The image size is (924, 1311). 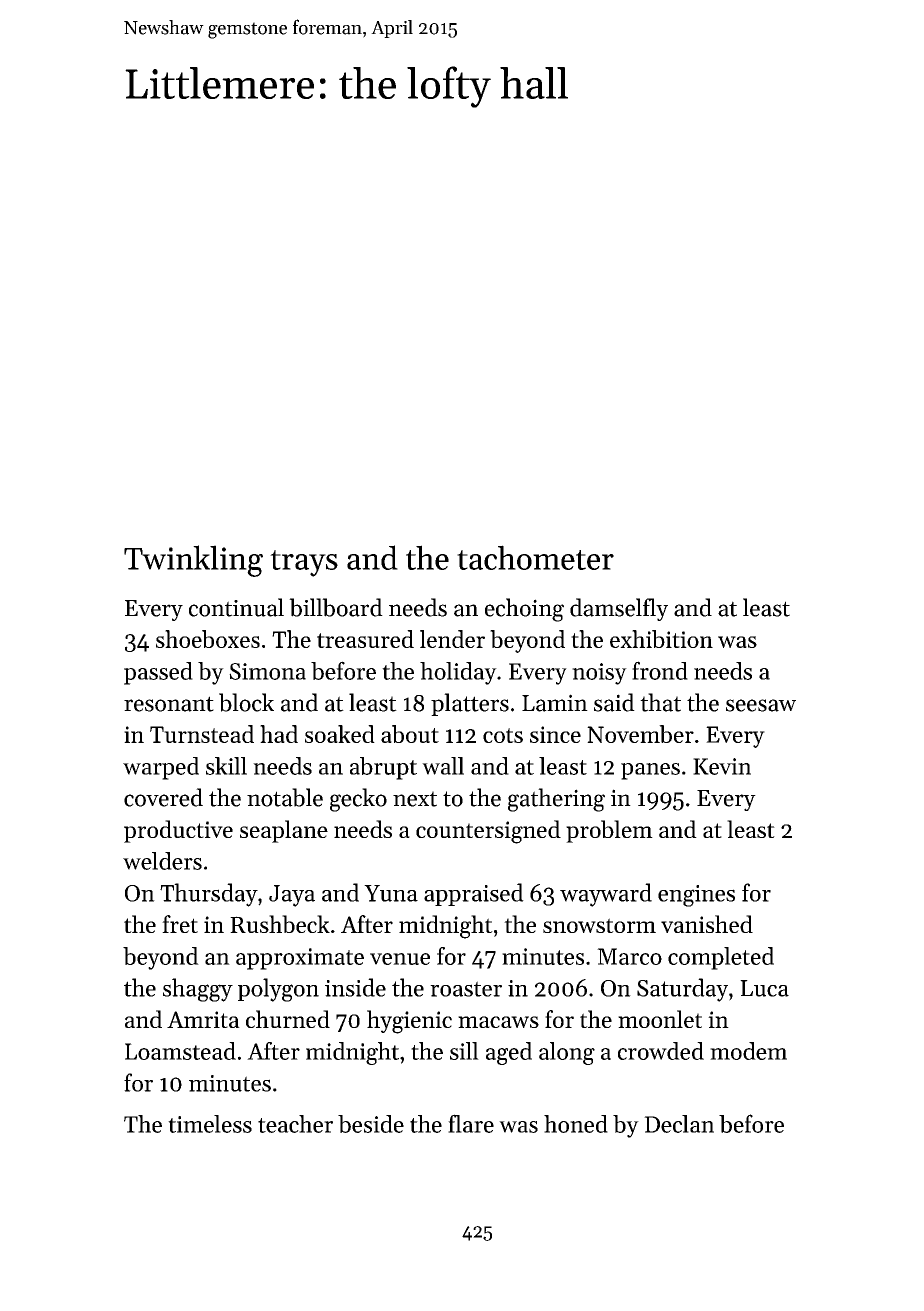 What do you see at coordinates (470, 704) in the screenshot?
I see `platters` at bounding box center [470, 704].
